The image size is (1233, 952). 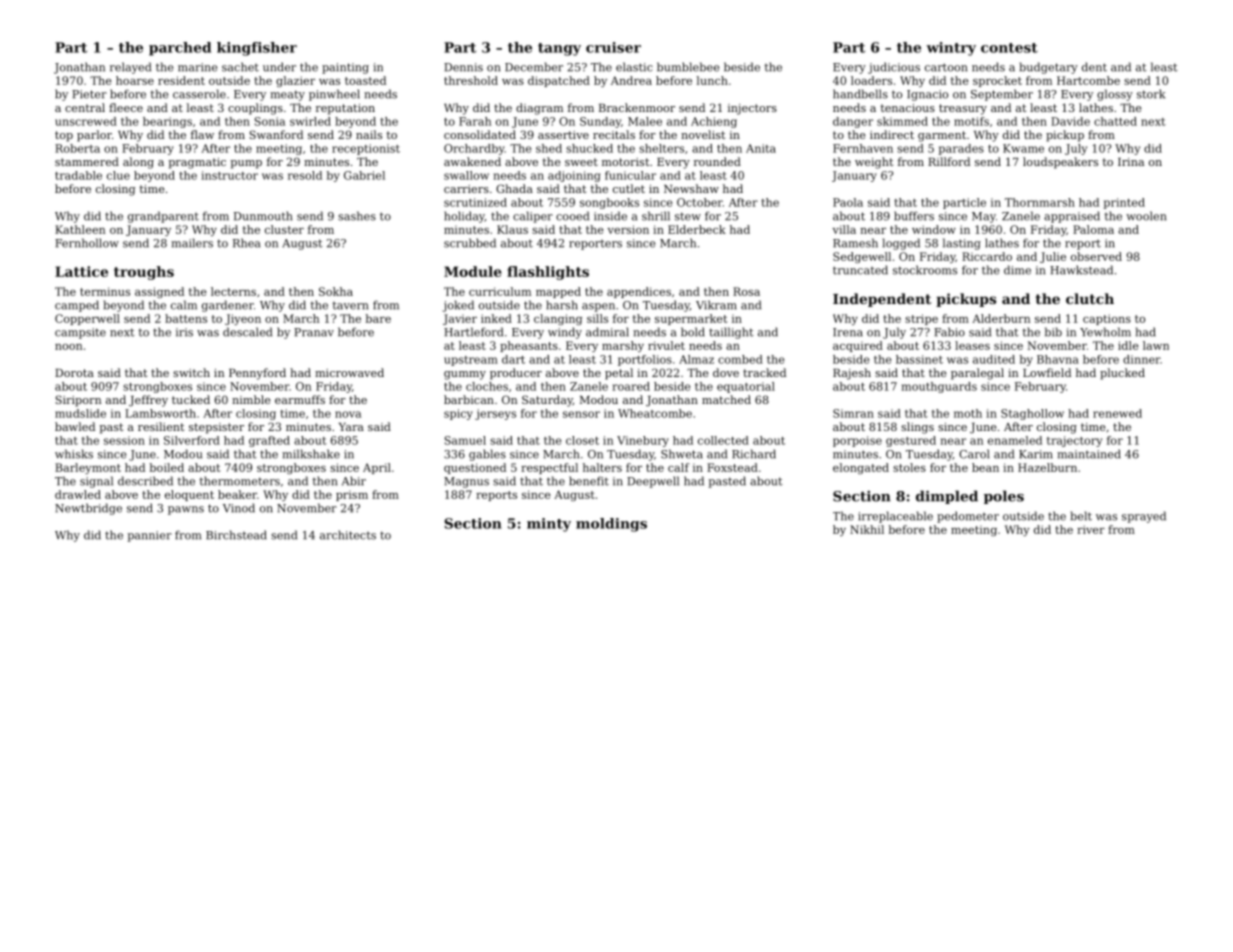 What do you see at coordinates (1115, 121) in the image?
I see `chatted` at bounding box center [1115, 121].
